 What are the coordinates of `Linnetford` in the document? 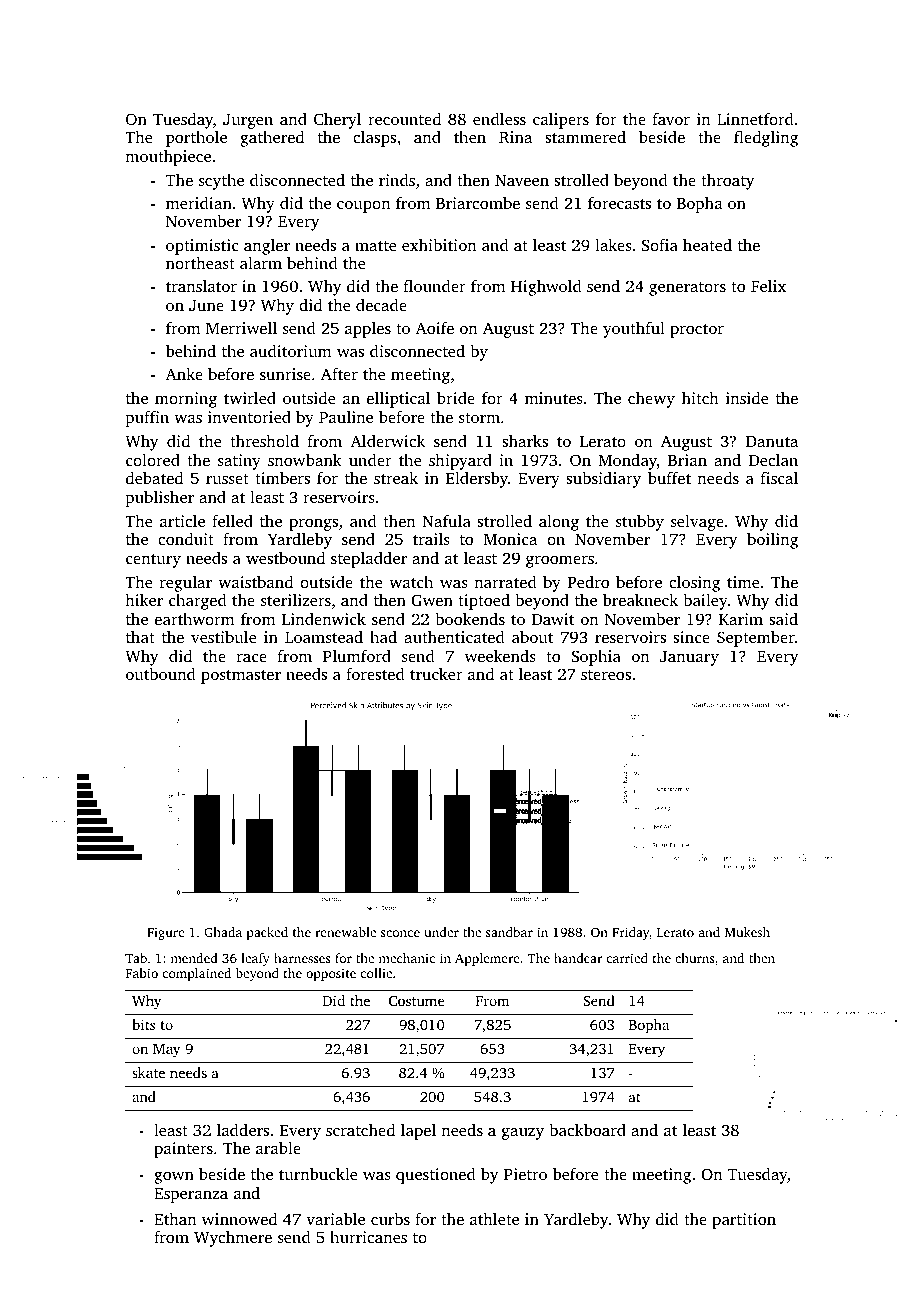 It's located at (755, 118).
